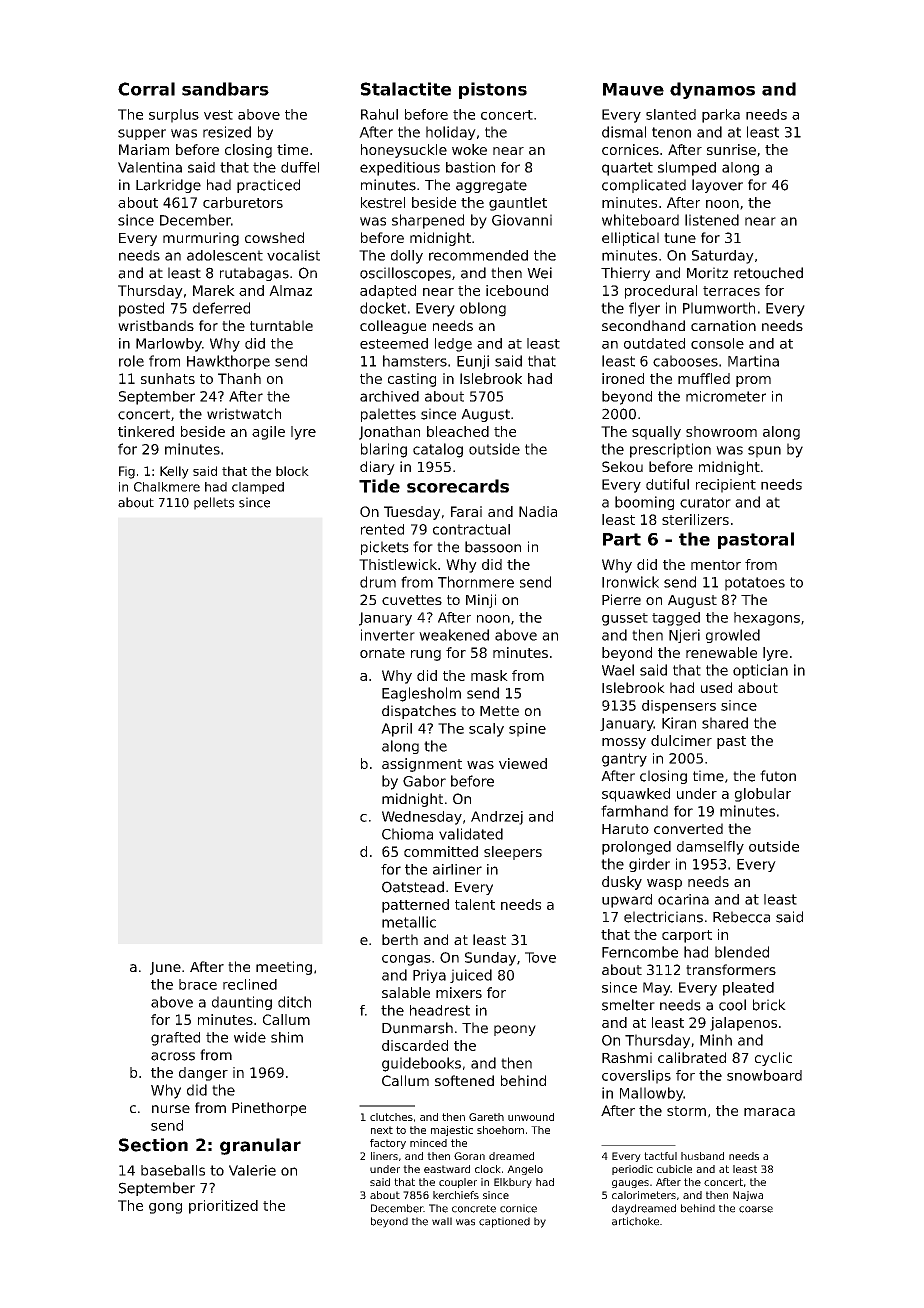 Image resolution: width=924 pixels, height=1308 pixels. What do you see at coordinates (165, 968) in the screenshot?
I see `June` at bounding box center [165, 968].
